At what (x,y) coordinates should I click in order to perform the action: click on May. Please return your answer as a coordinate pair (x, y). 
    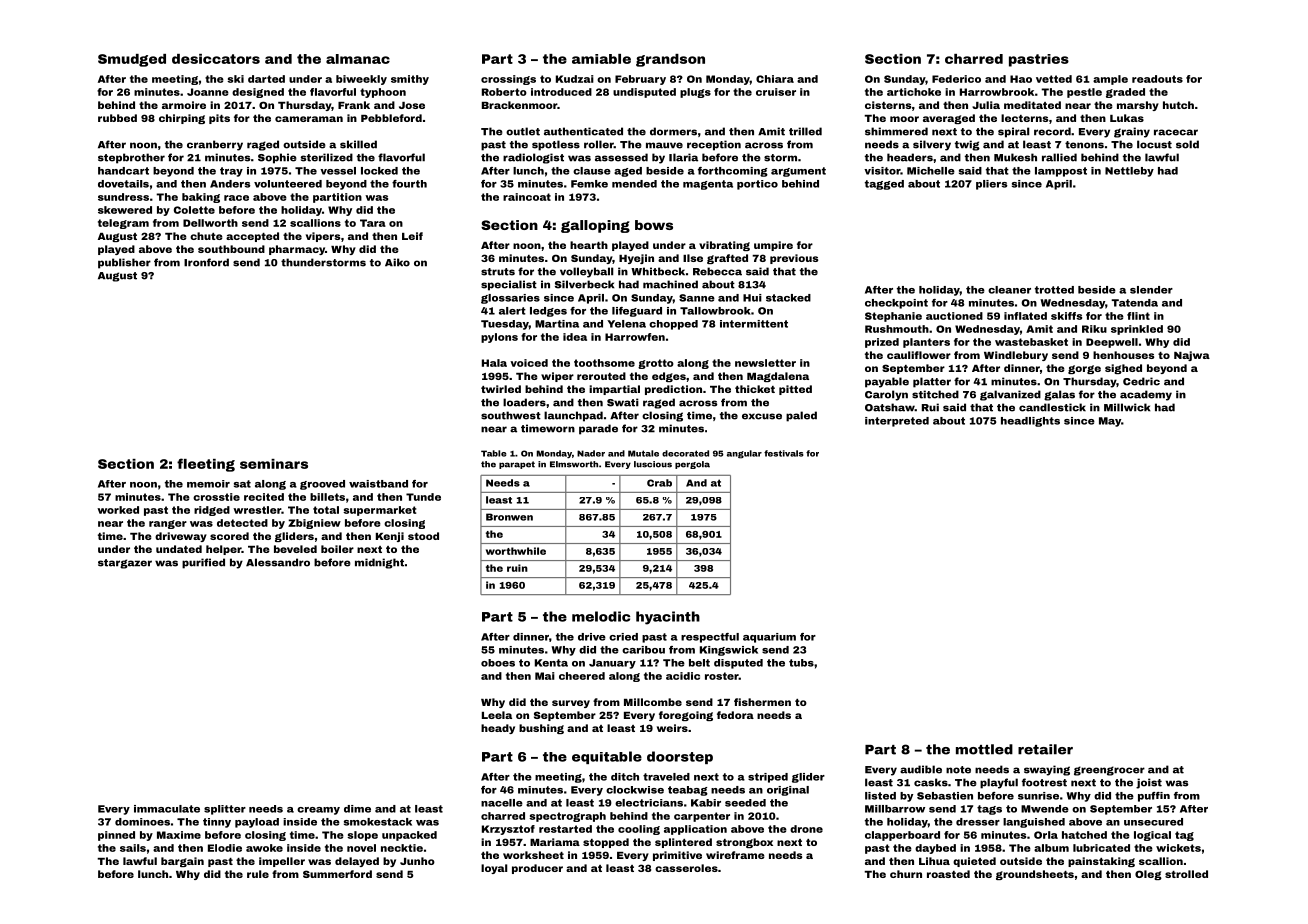
    Looking at the image, I should click on (1110, 422).
